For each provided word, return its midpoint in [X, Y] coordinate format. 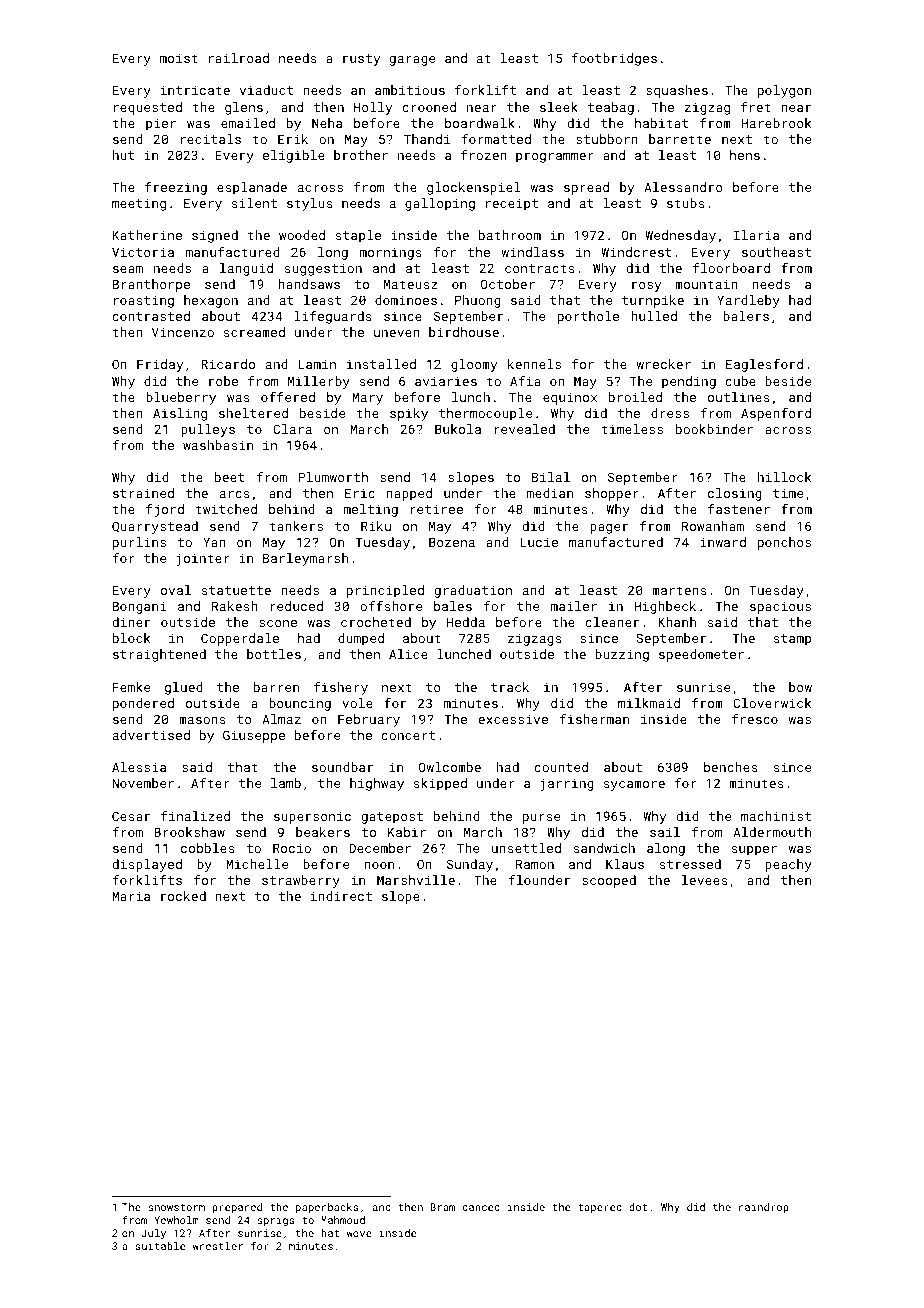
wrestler [218, 1246]
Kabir [407, 832]
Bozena [452, 542]
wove [359, 1234]
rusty [361, 60]
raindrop [764, 1208]
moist [179, 58]
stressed [690, 864]
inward [723, 542]
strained [143, 493]
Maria [131, 896]
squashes [677, 91]
